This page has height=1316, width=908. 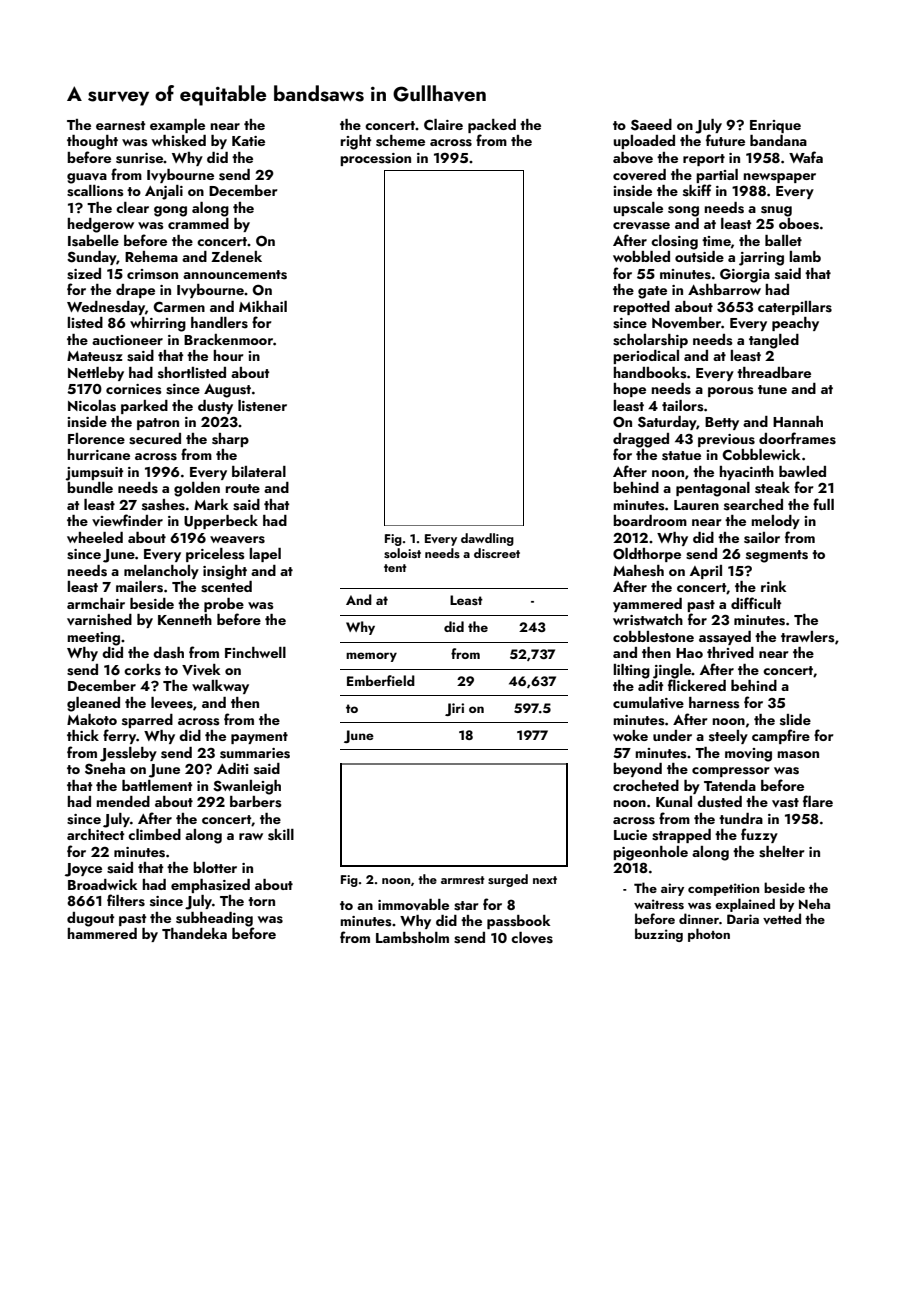 What do you see at coordinates (775, 126) in the page?
I see `Enrique` at bounding box center [775, 126].
